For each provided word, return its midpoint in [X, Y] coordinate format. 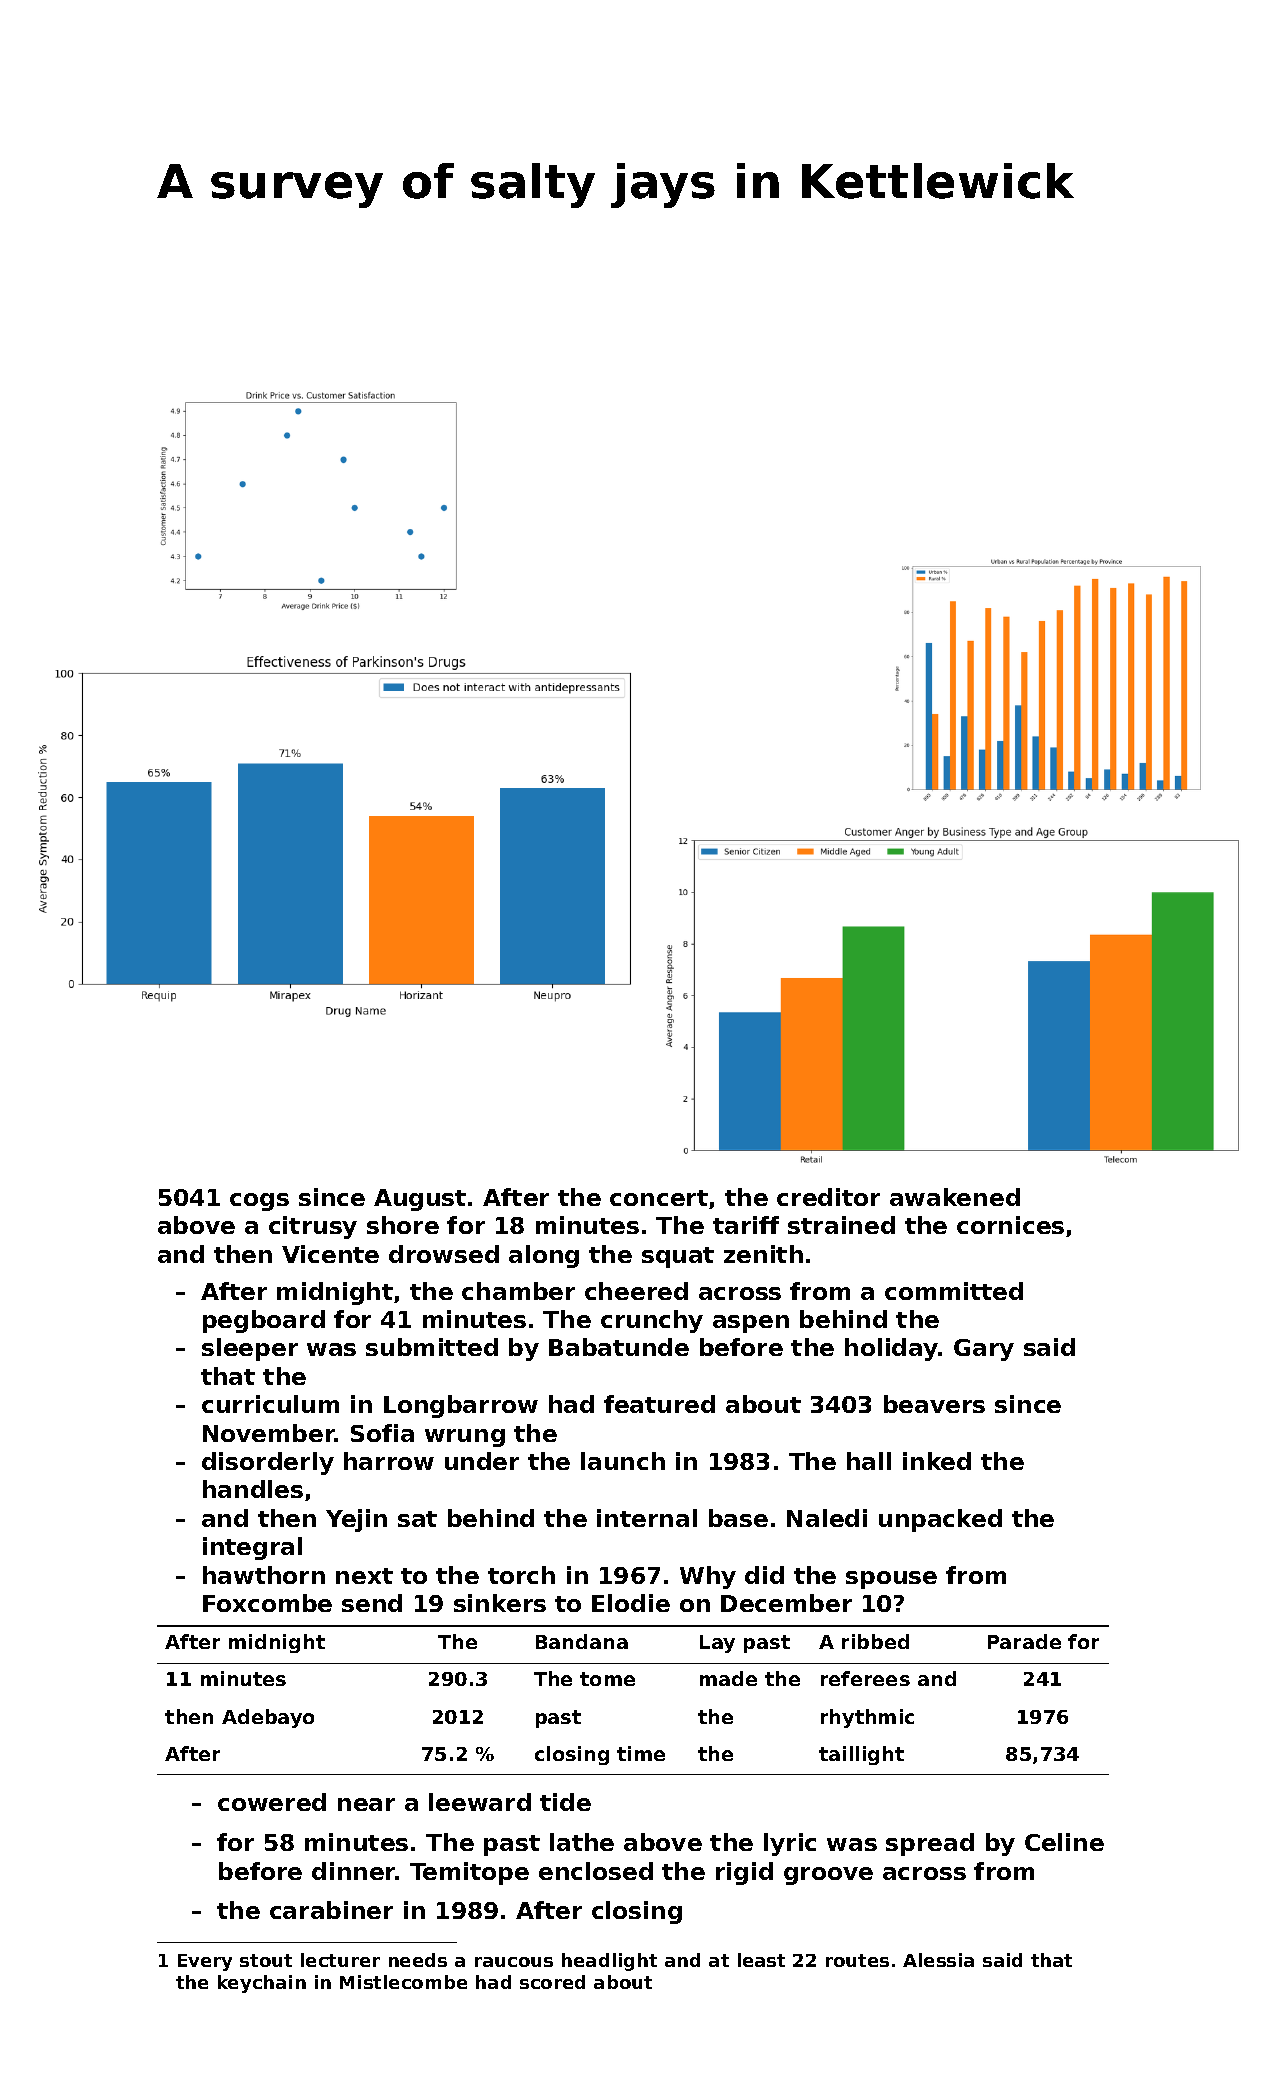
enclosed [596, 1871]
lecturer [340, 1960]
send [372, 1603]
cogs [259, 1202]
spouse [891, 1580]
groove [828, 1876]
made [728, 1678]
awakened [955, 1197]
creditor [828, 1197]
